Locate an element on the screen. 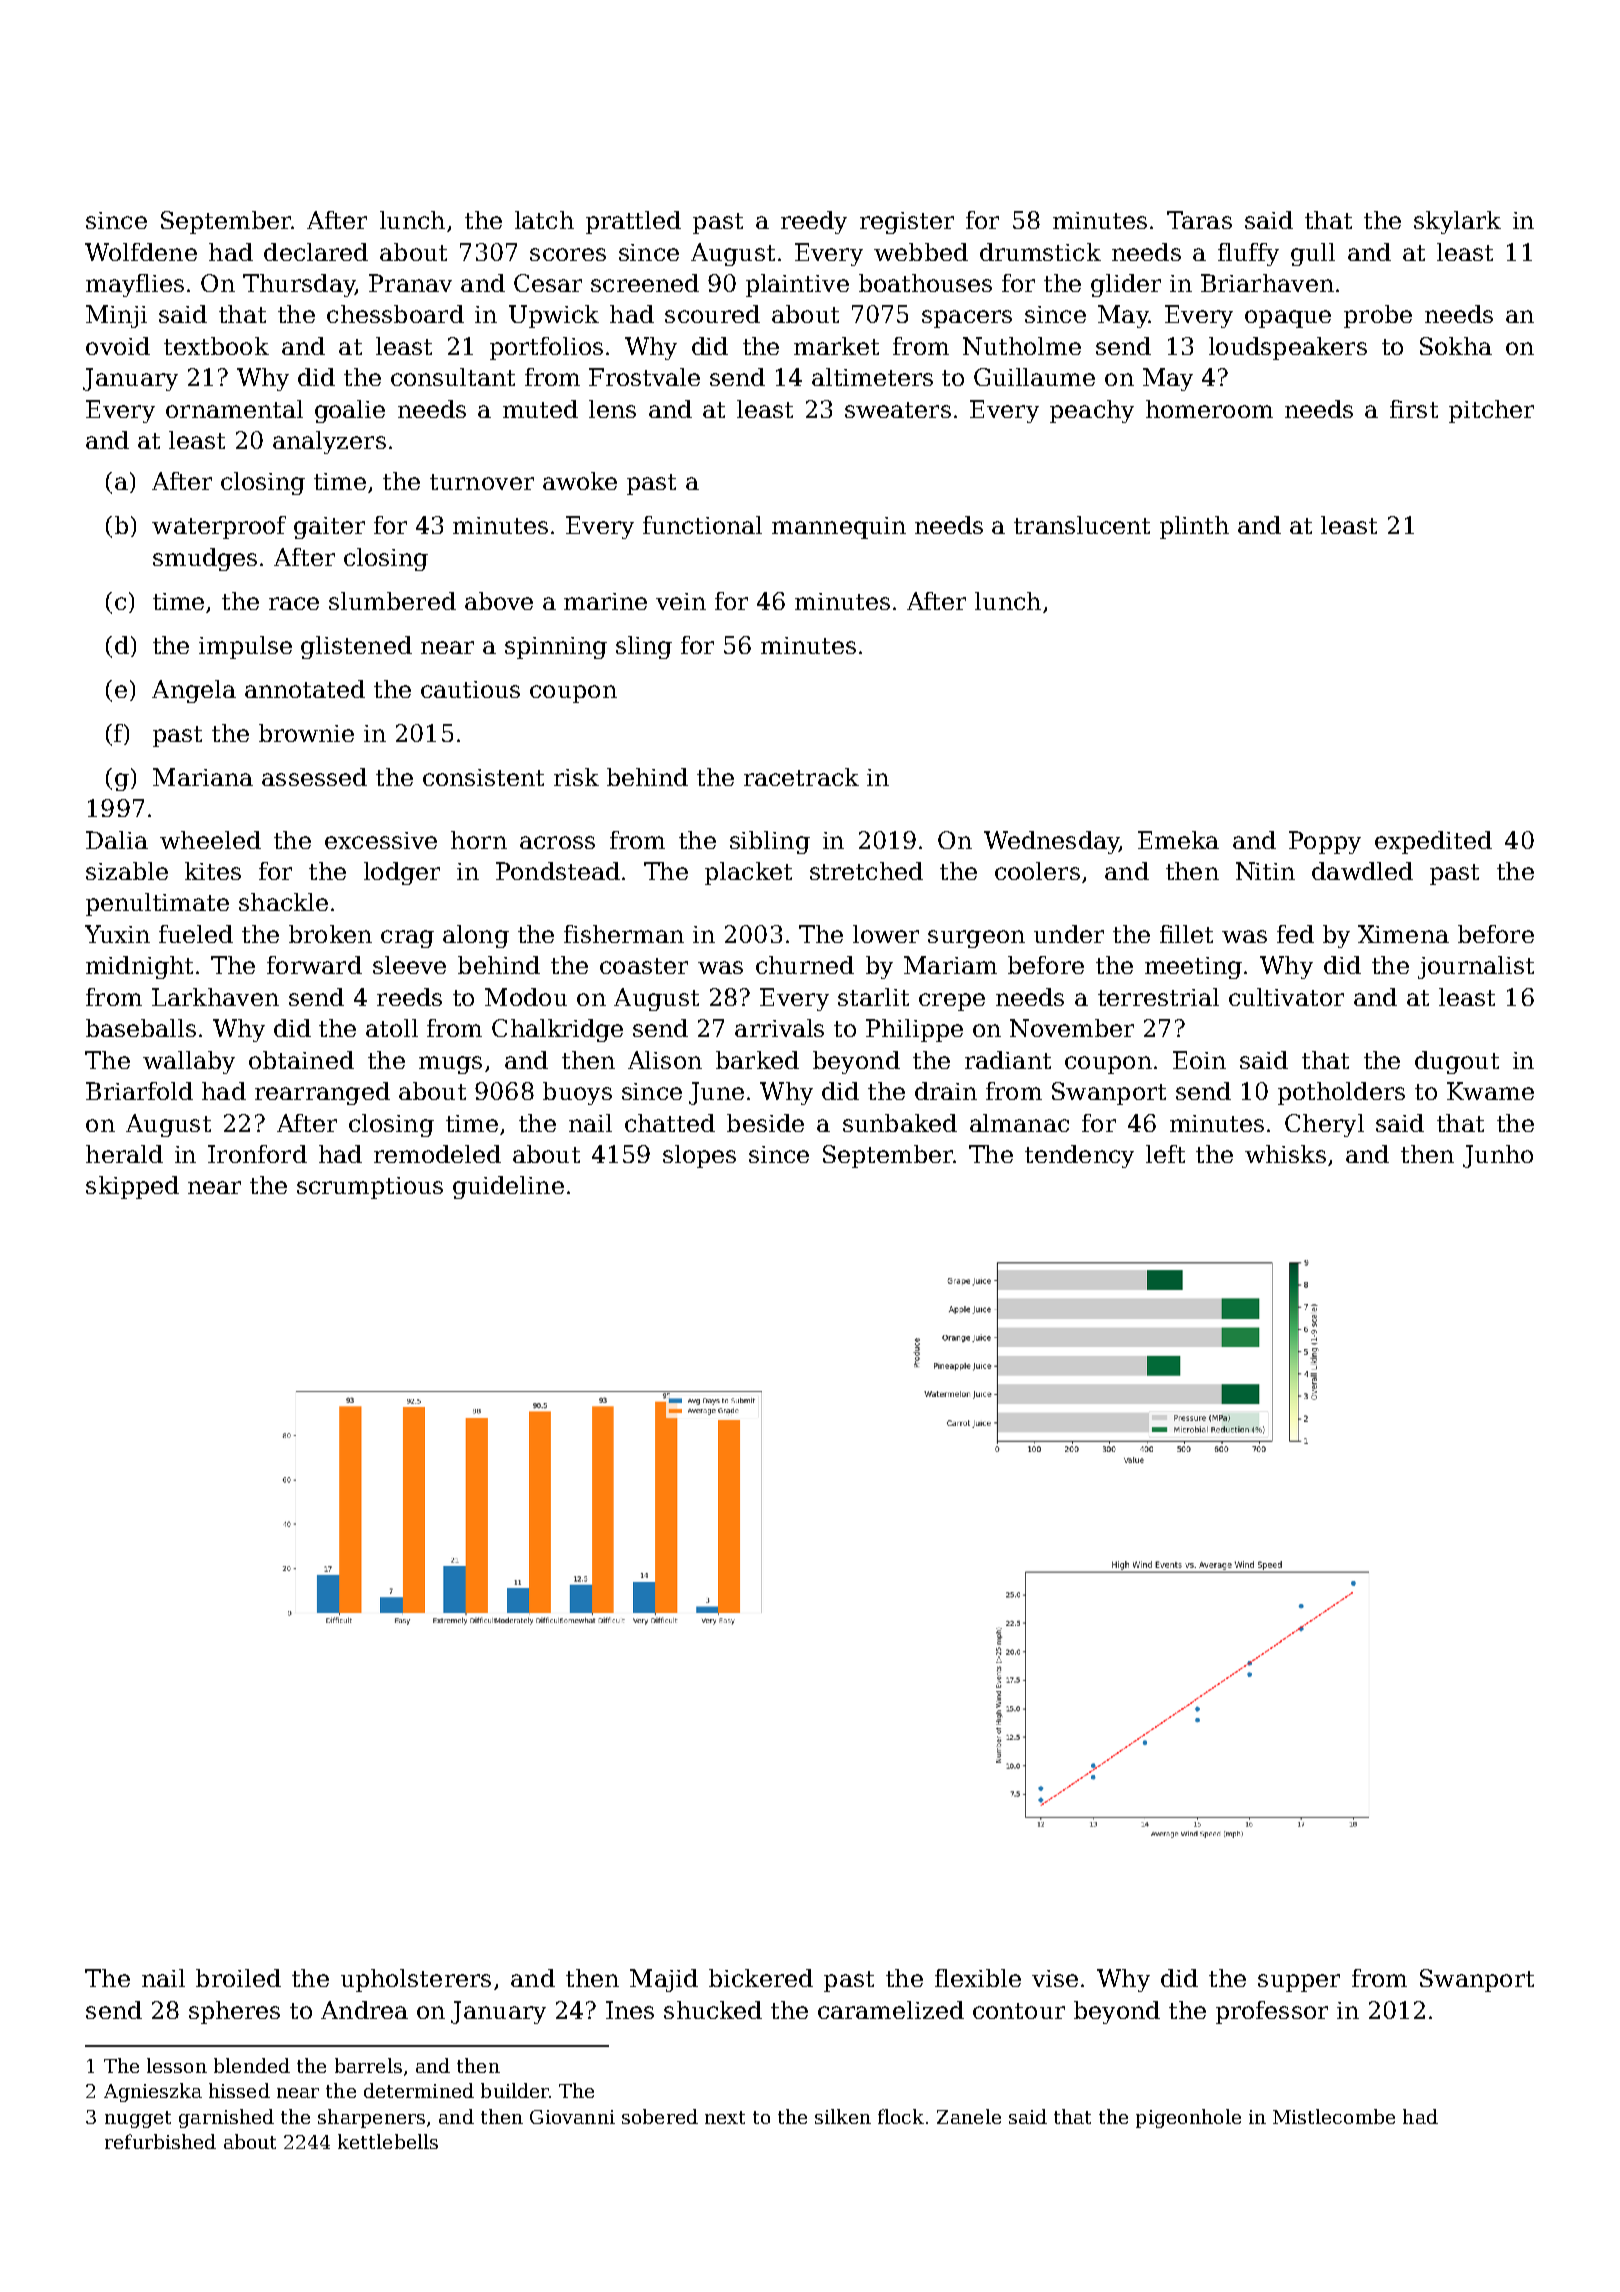 Image resolution: width=1620 pixels, height=2292 pixels. slopes is located at coordinates (699, 1156).
